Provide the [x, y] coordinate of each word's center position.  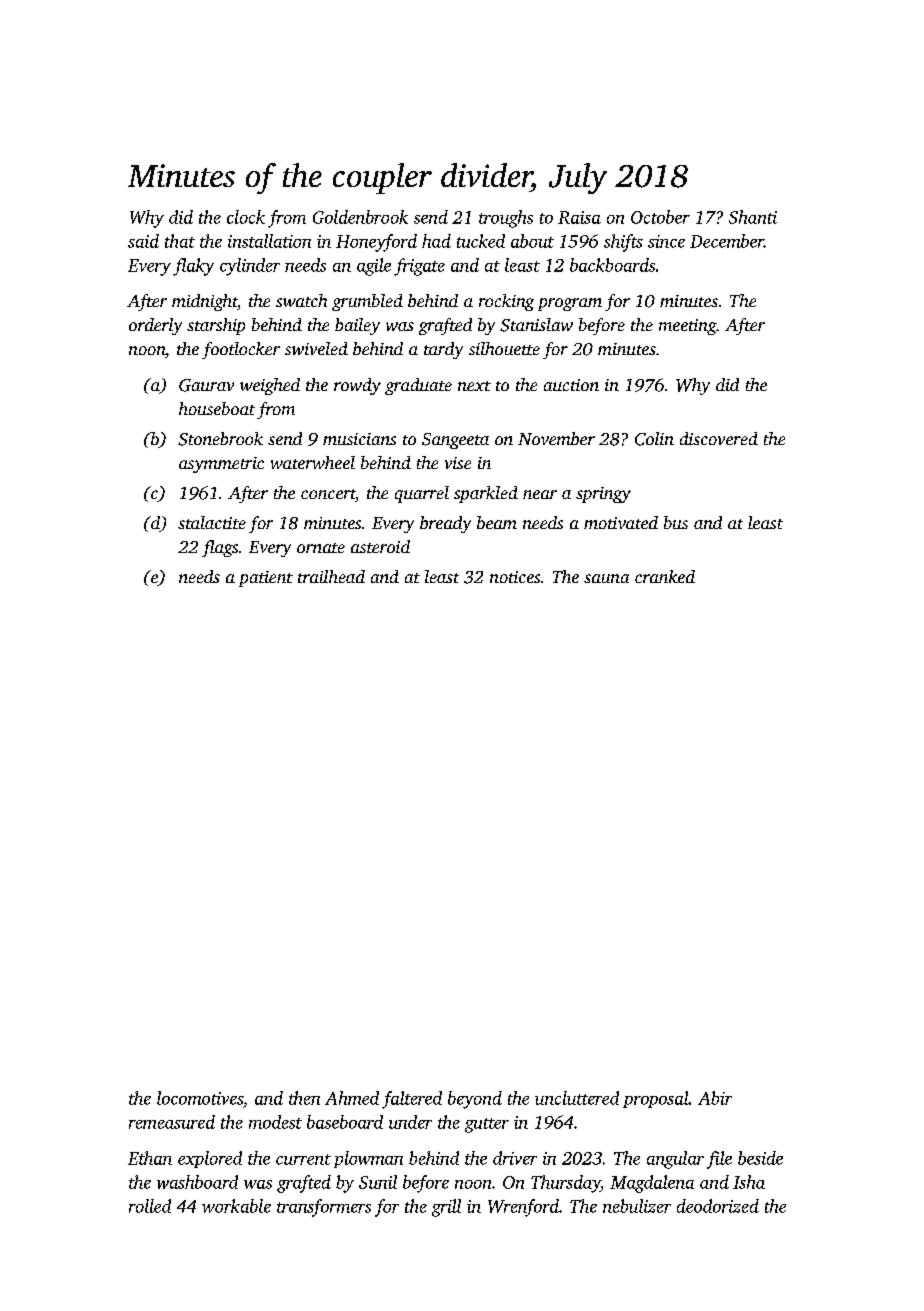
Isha [749, 1182]
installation [269, 241]
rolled [150, 1206]
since [666, 241]
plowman [368, 1159]
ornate [321, 548]
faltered [412, 1100]
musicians [359, 439]
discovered [719, 438]
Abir [715, 1098]
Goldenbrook [360, 217]
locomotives [200, 1098]
